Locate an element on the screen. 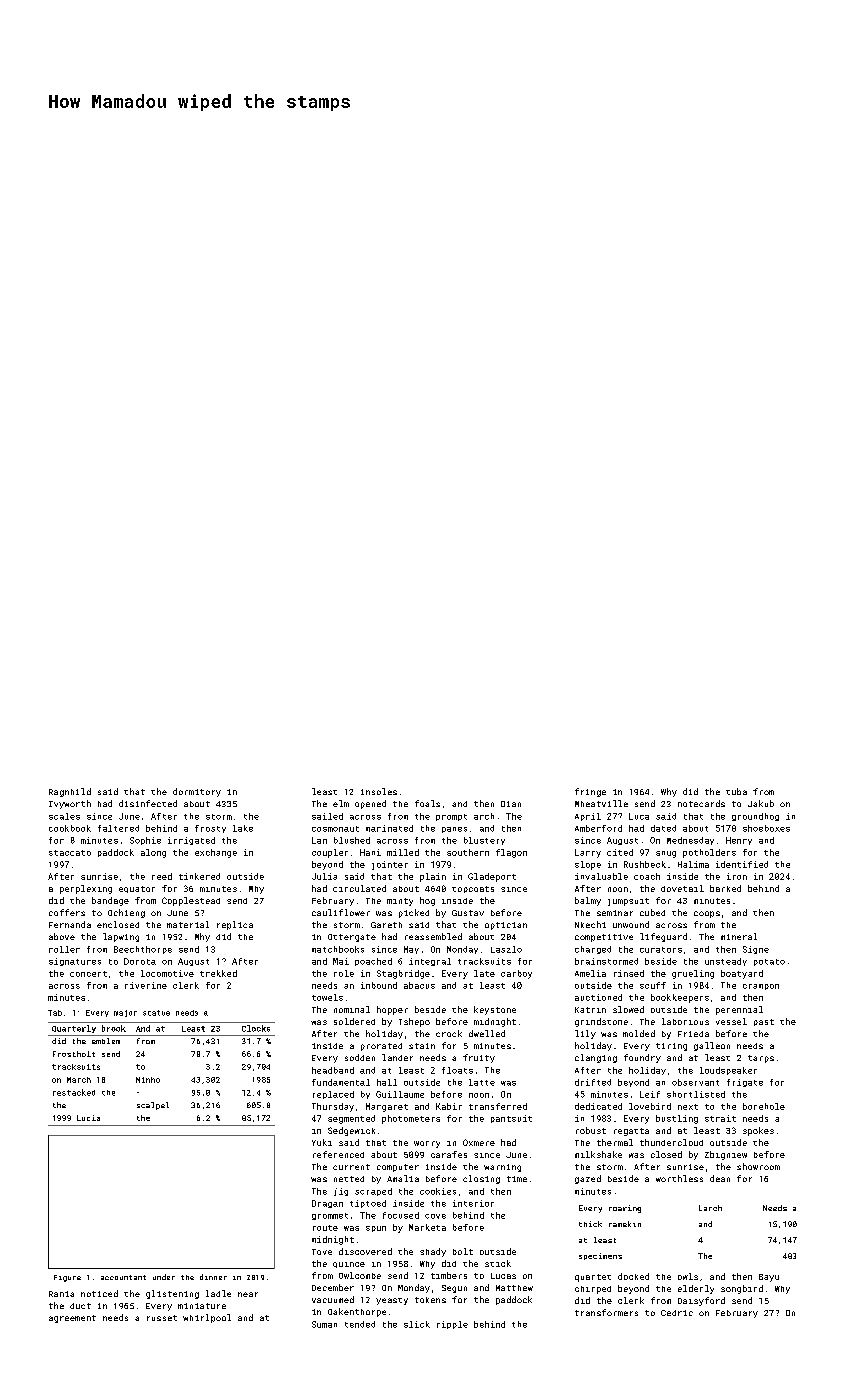  dormitory is located at coordinates (197, 792).
